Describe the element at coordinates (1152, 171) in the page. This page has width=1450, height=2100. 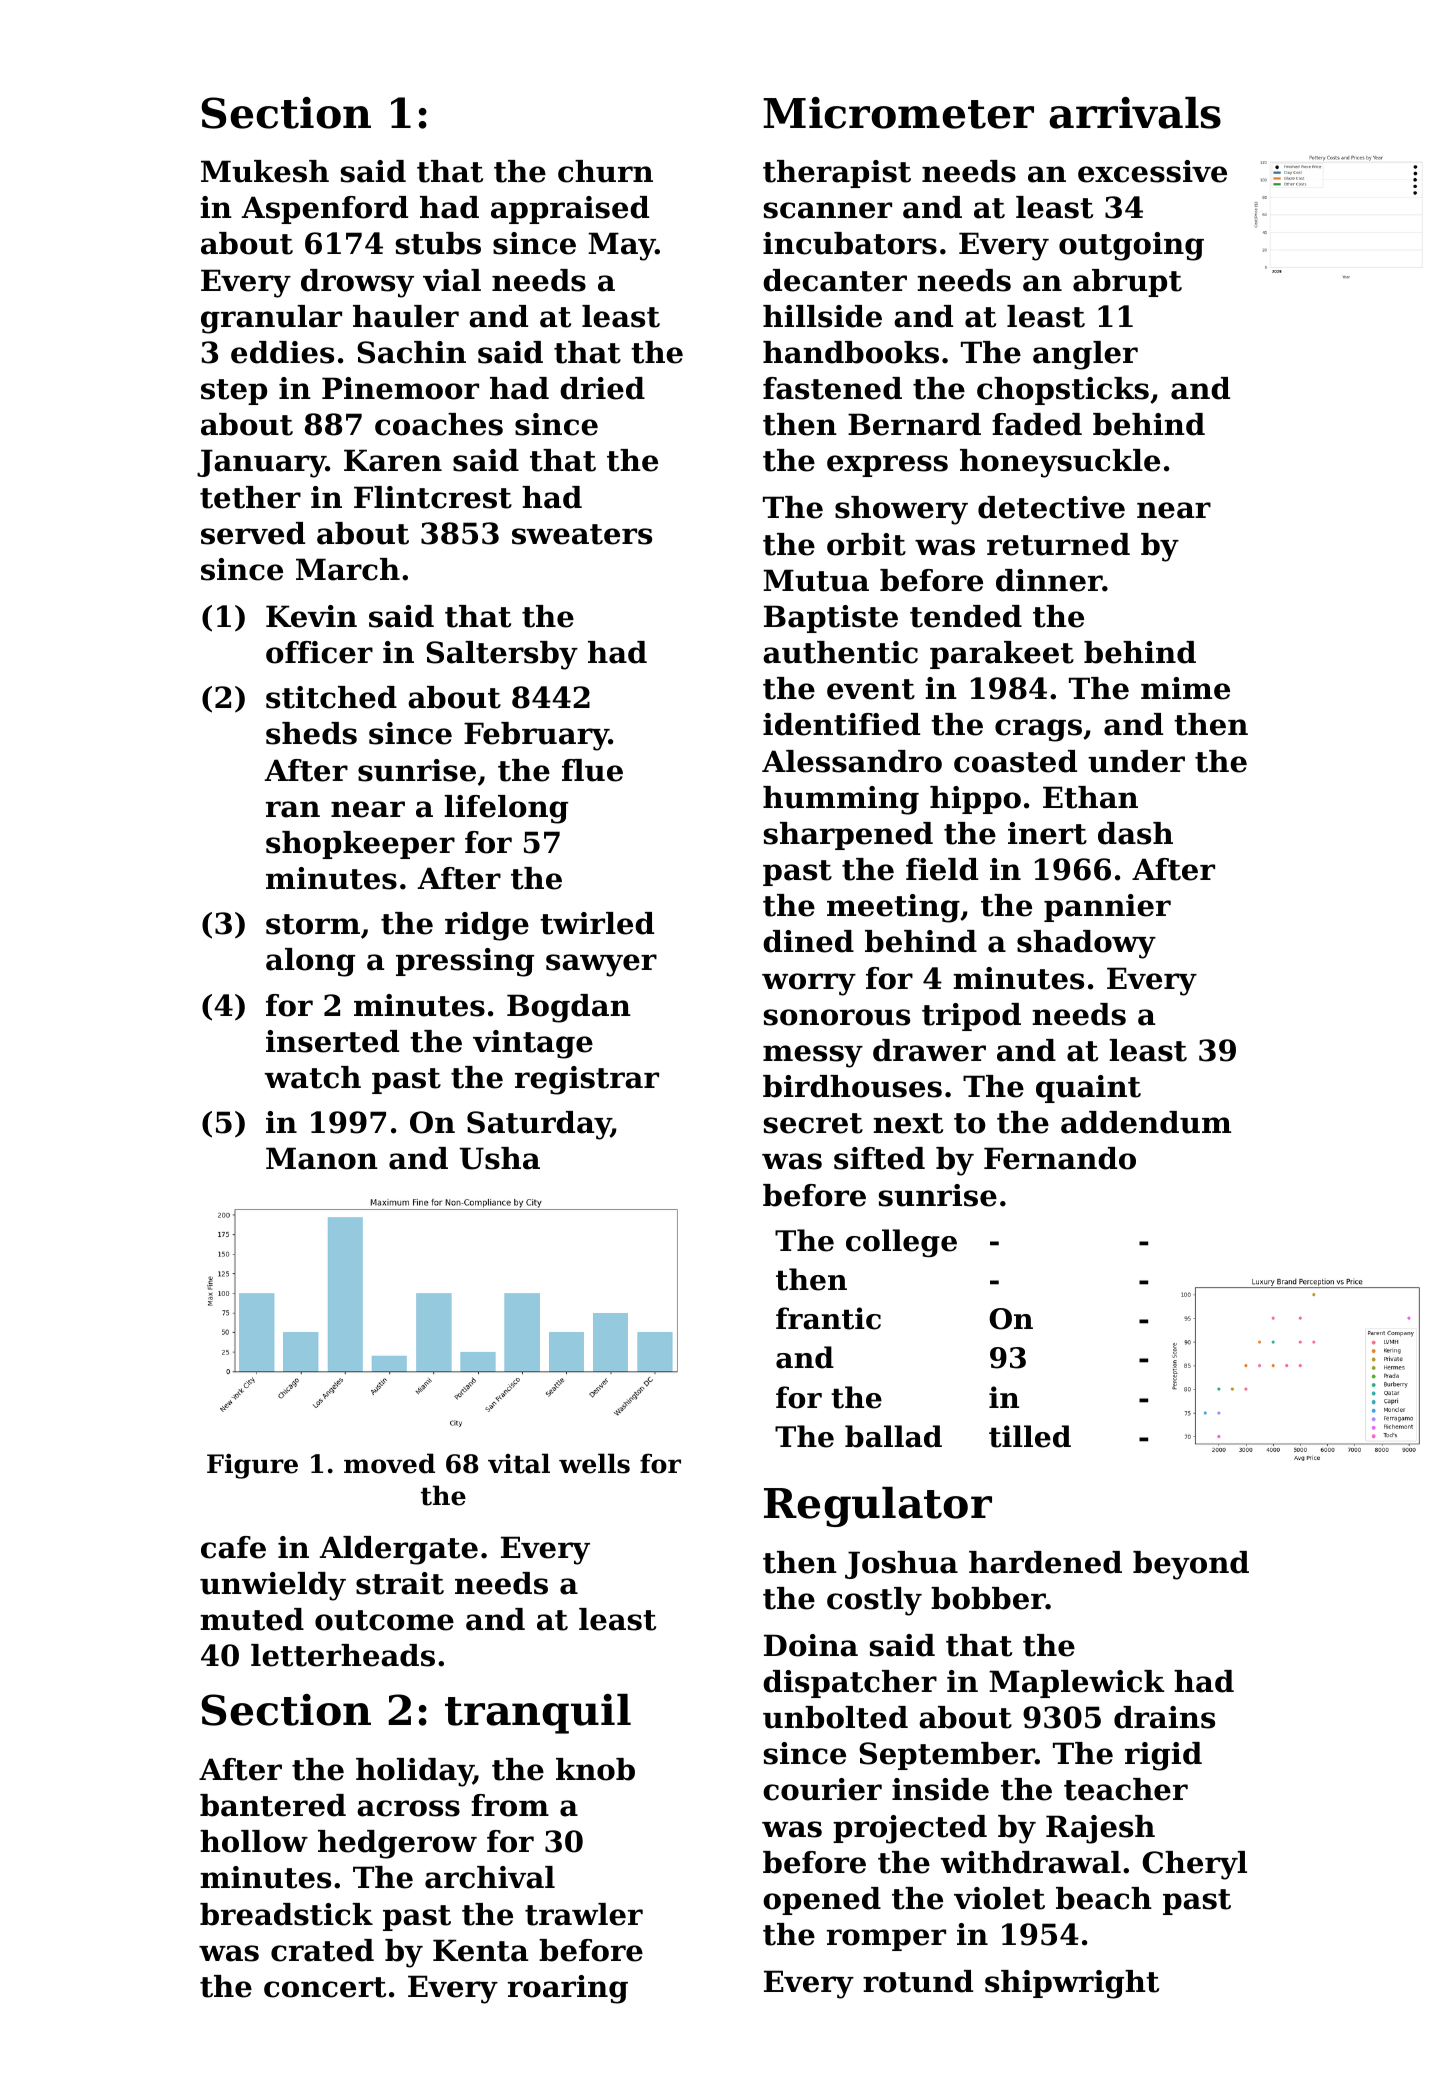
I see `excessive` at that location.
